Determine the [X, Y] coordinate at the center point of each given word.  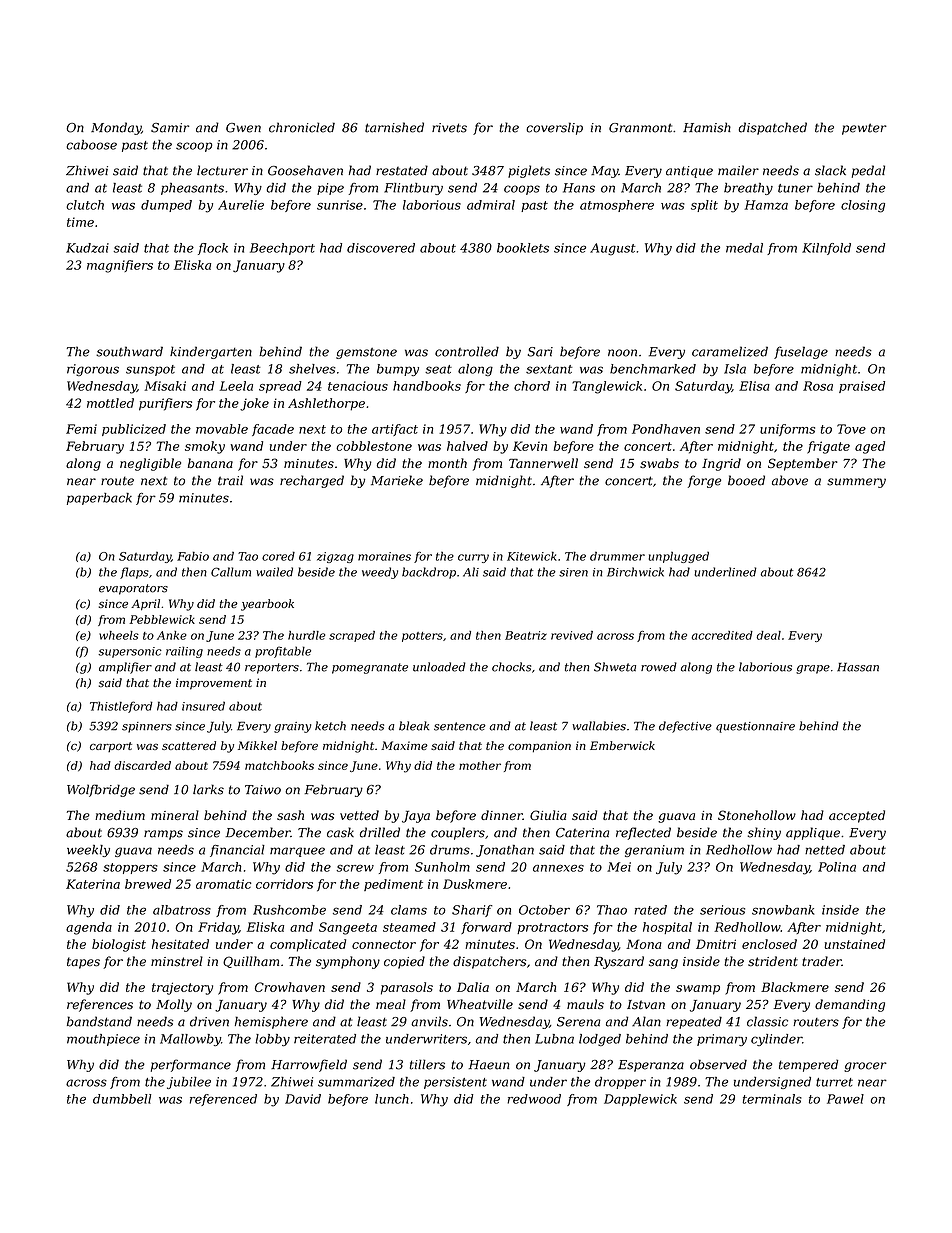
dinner [502, 815]
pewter [864, 129]
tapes [83, 963]
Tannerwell [543, 463]
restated [402, 170]
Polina [837, 867]
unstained [855, 944]
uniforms [787, 430]
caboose [91, 145]
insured [203, 706]
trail [230, 480]
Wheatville [480, 1004]
